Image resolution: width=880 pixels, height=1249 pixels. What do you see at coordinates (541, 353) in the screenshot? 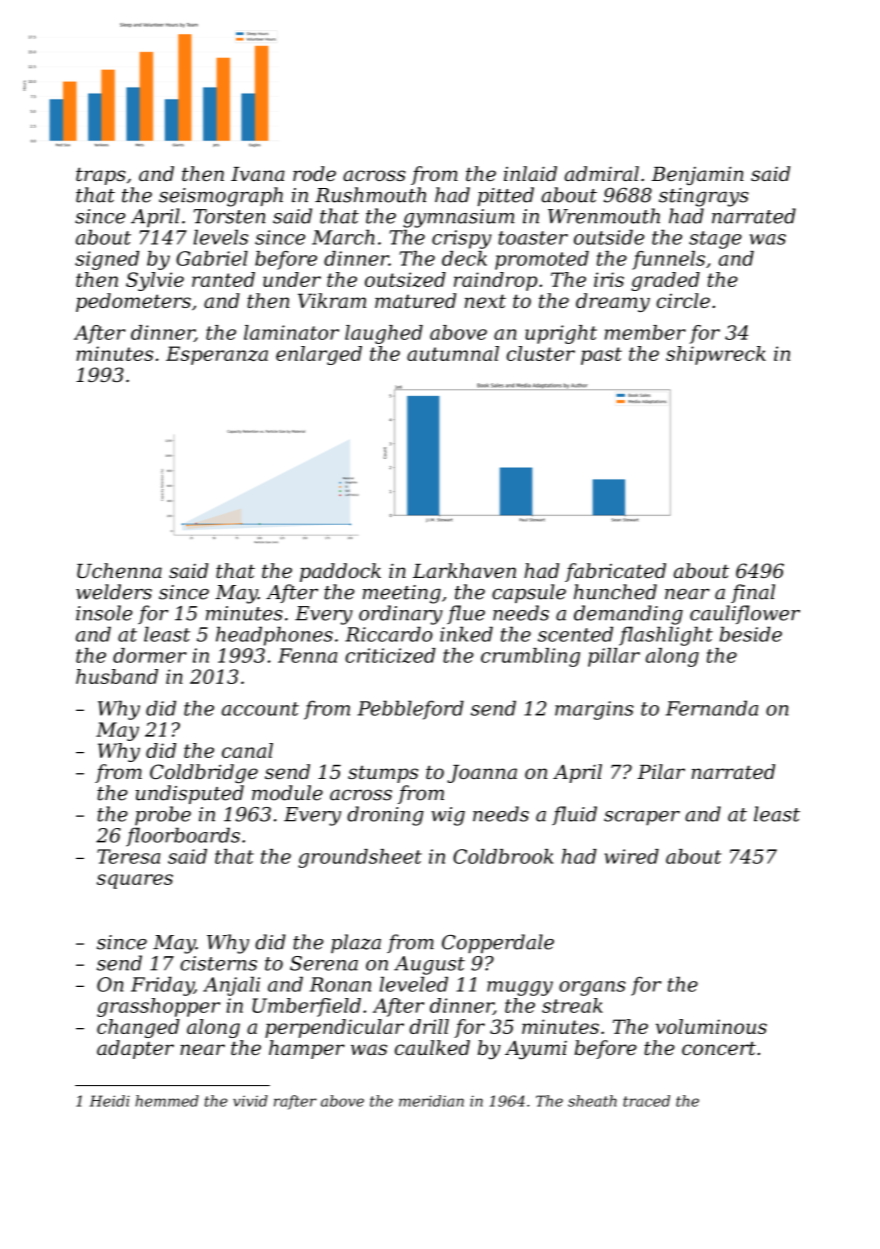
I see `cluster` at bounding box center [541, 353].
